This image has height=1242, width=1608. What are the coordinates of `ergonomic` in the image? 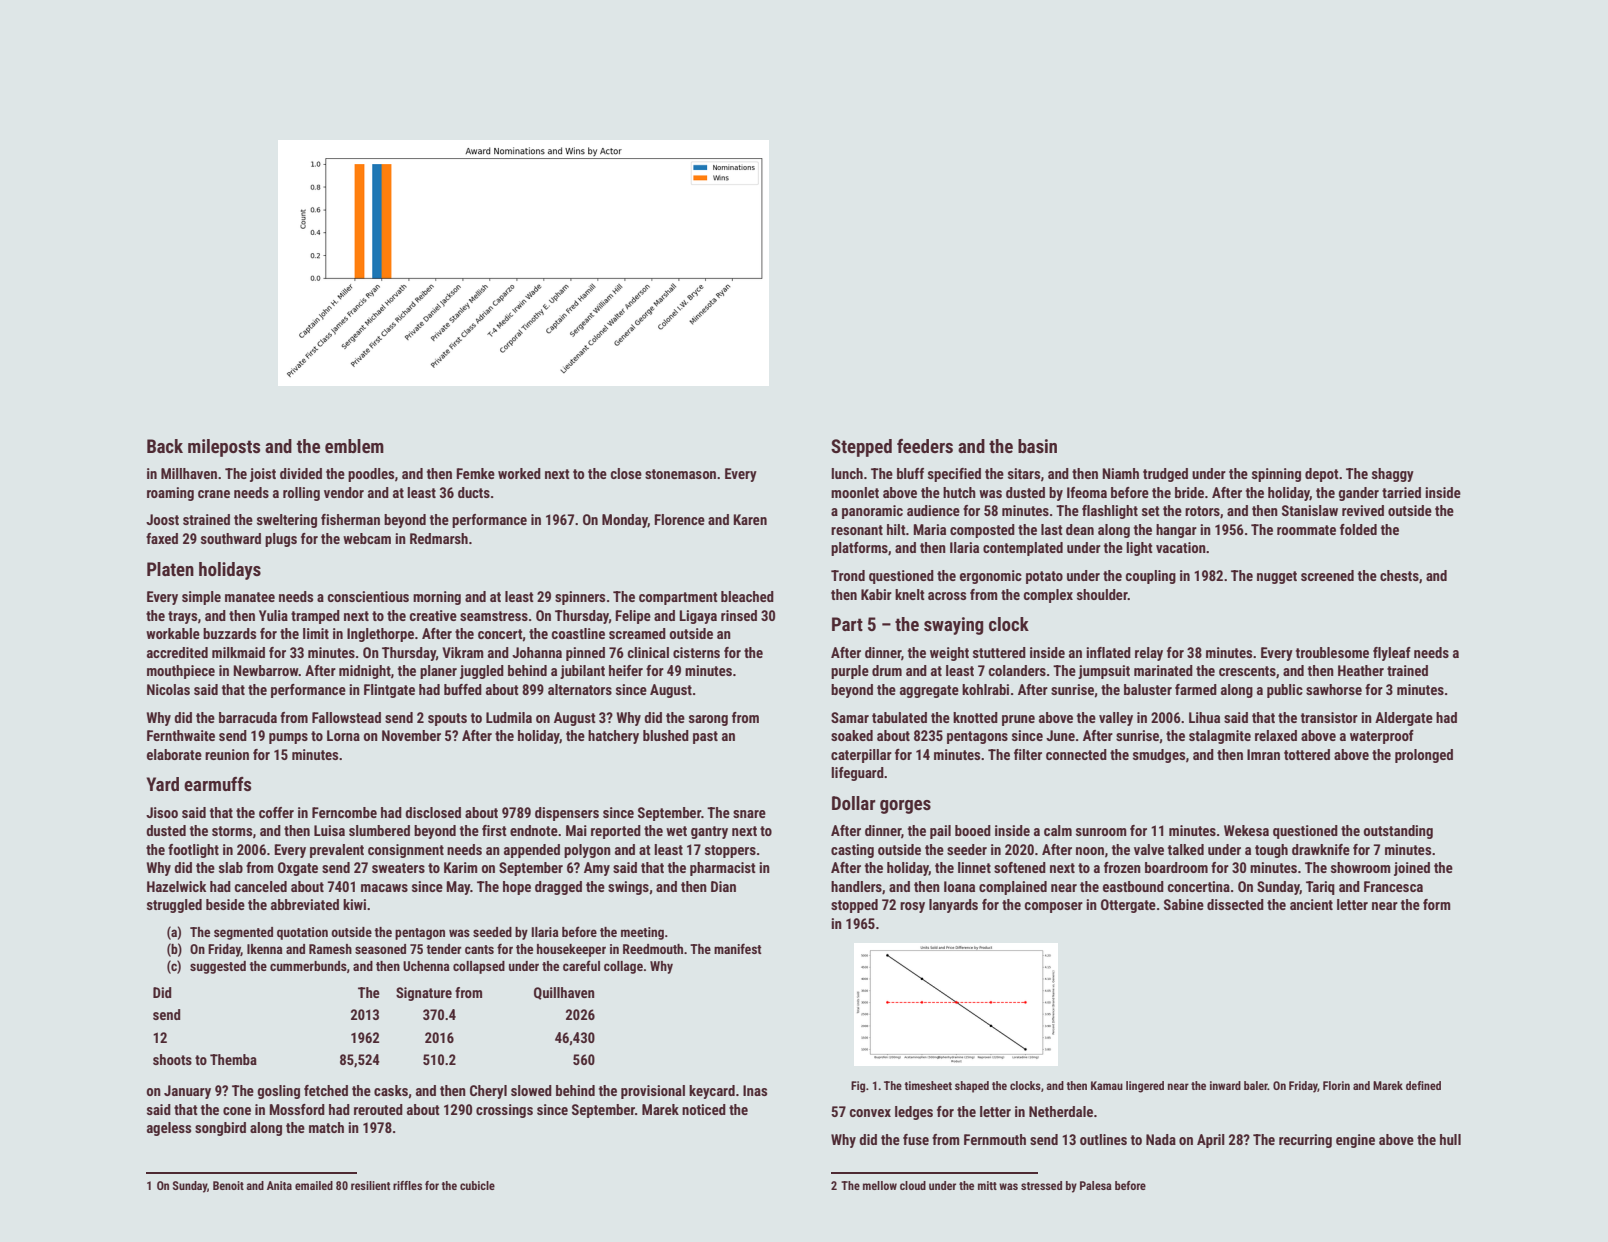 It's located at (991, 577).
